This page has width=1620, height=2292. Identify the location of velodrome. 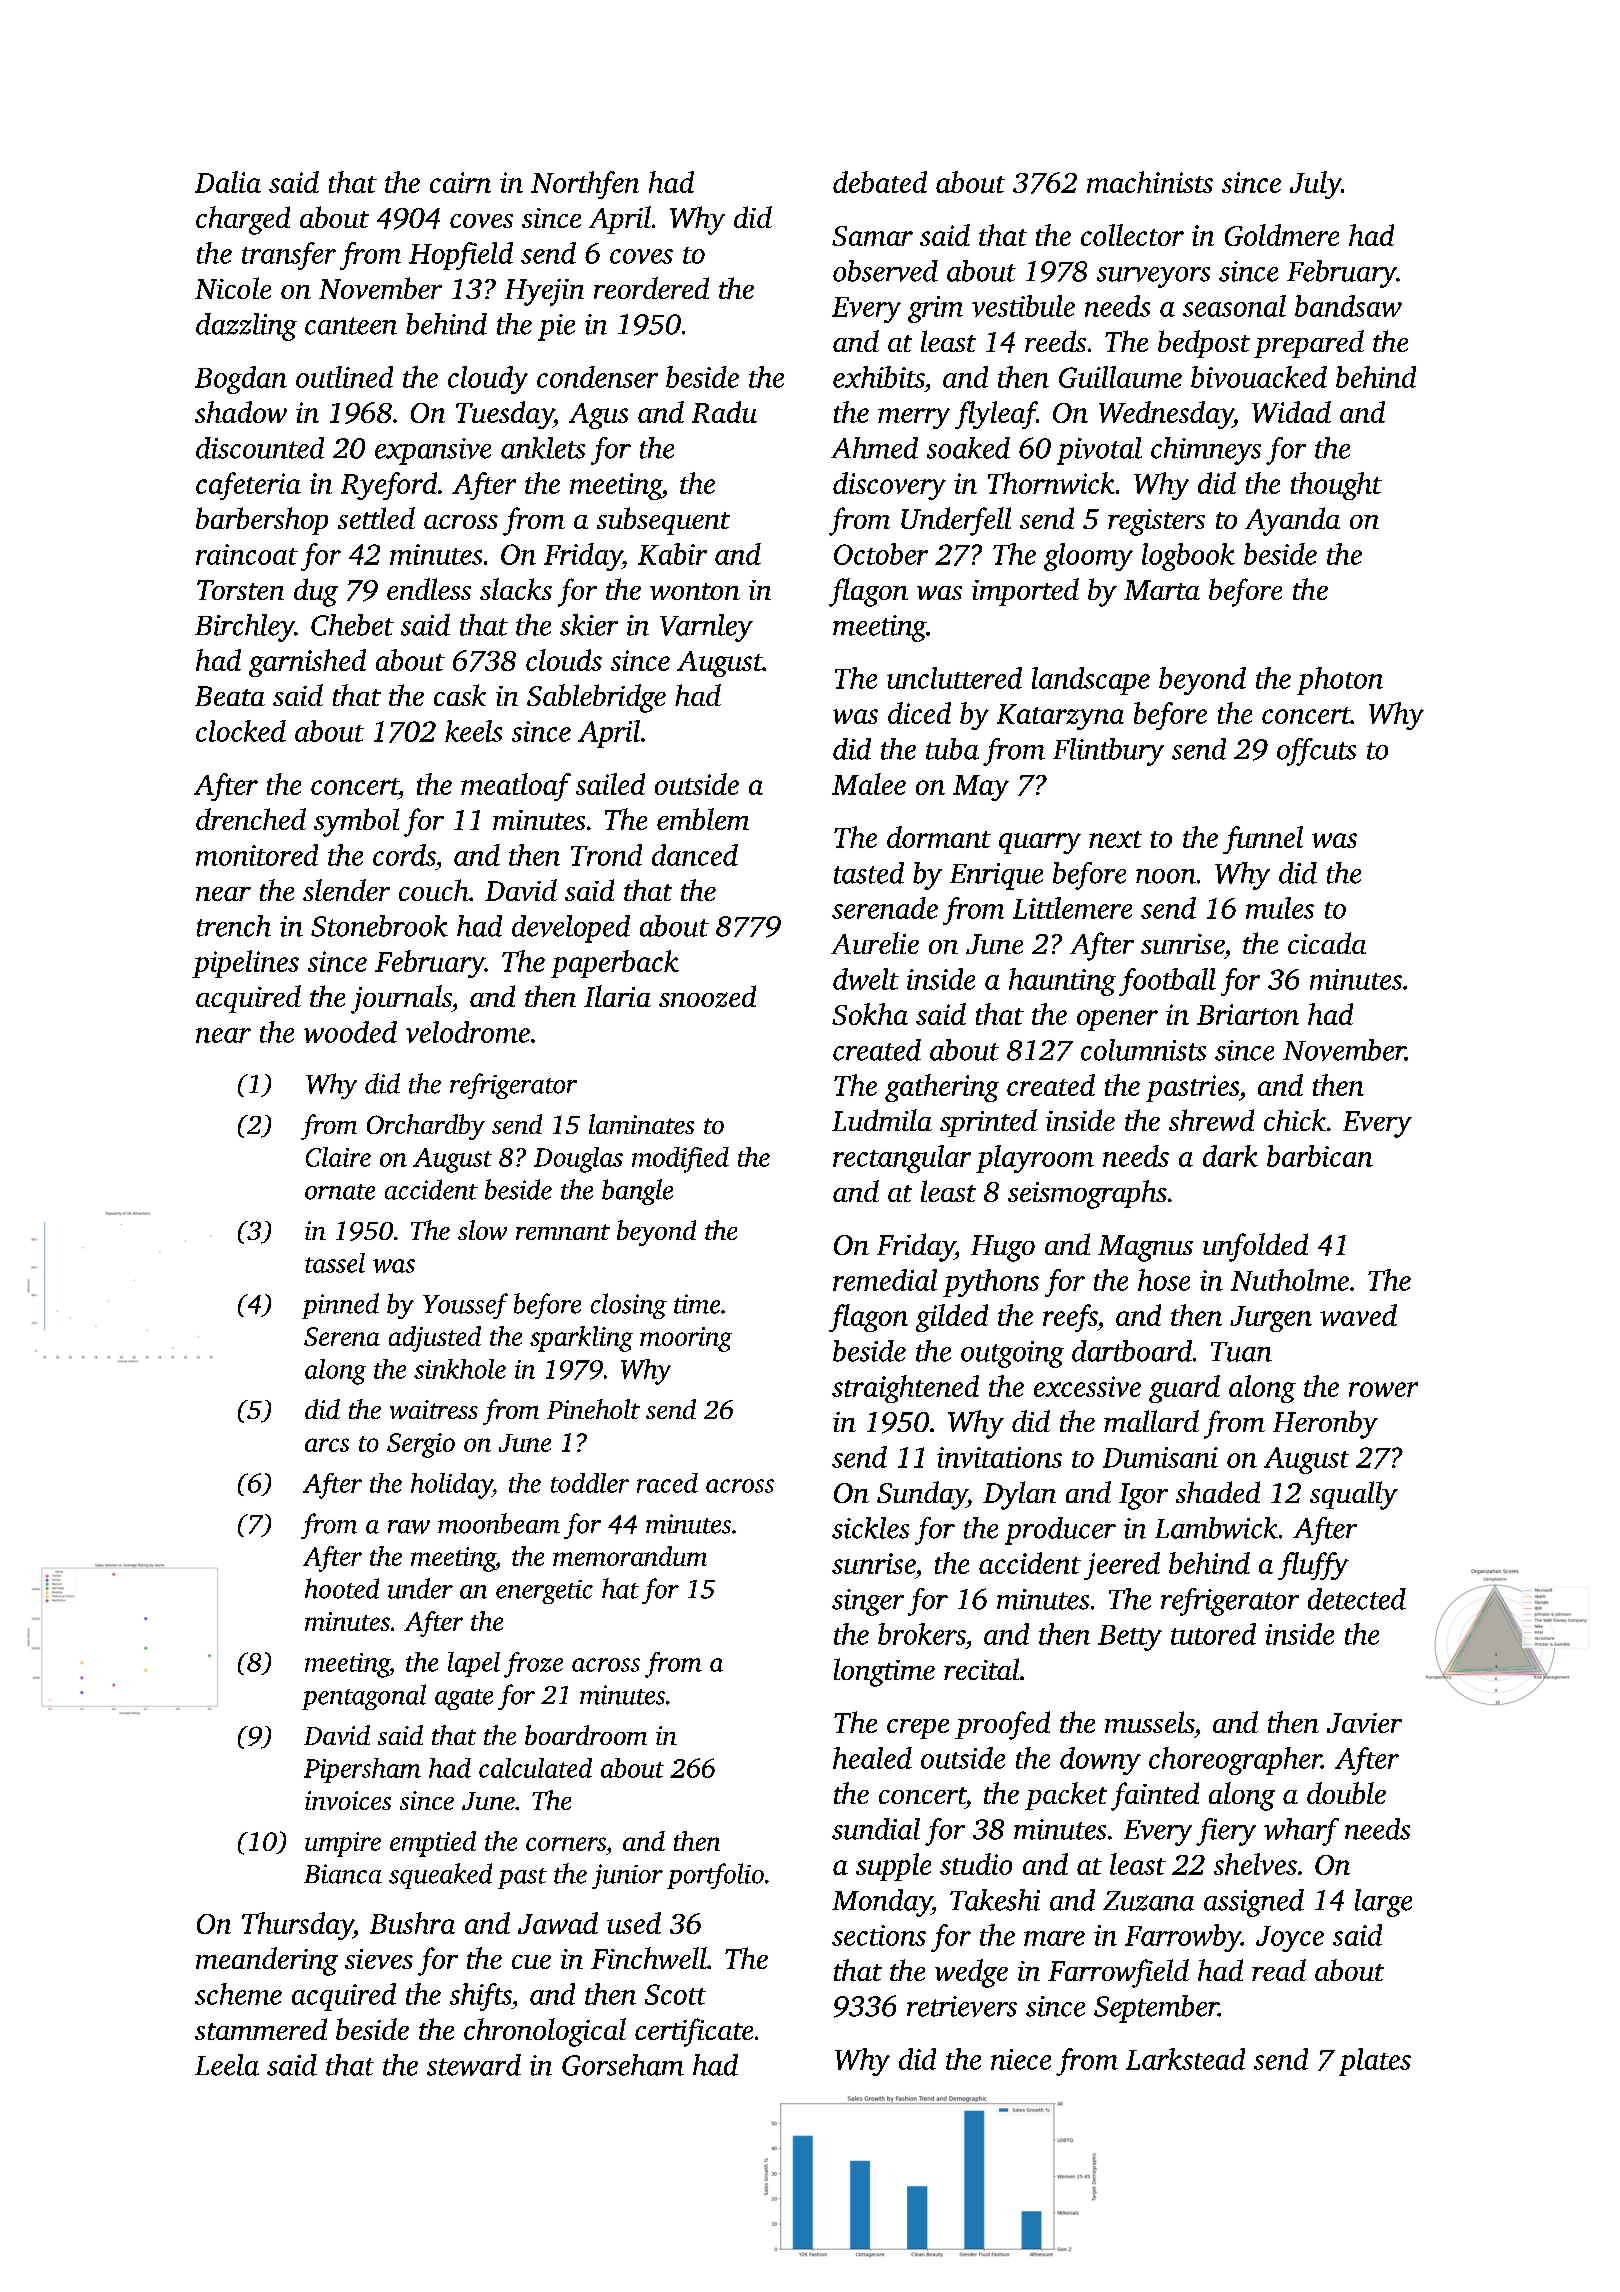
(468, 1032).
